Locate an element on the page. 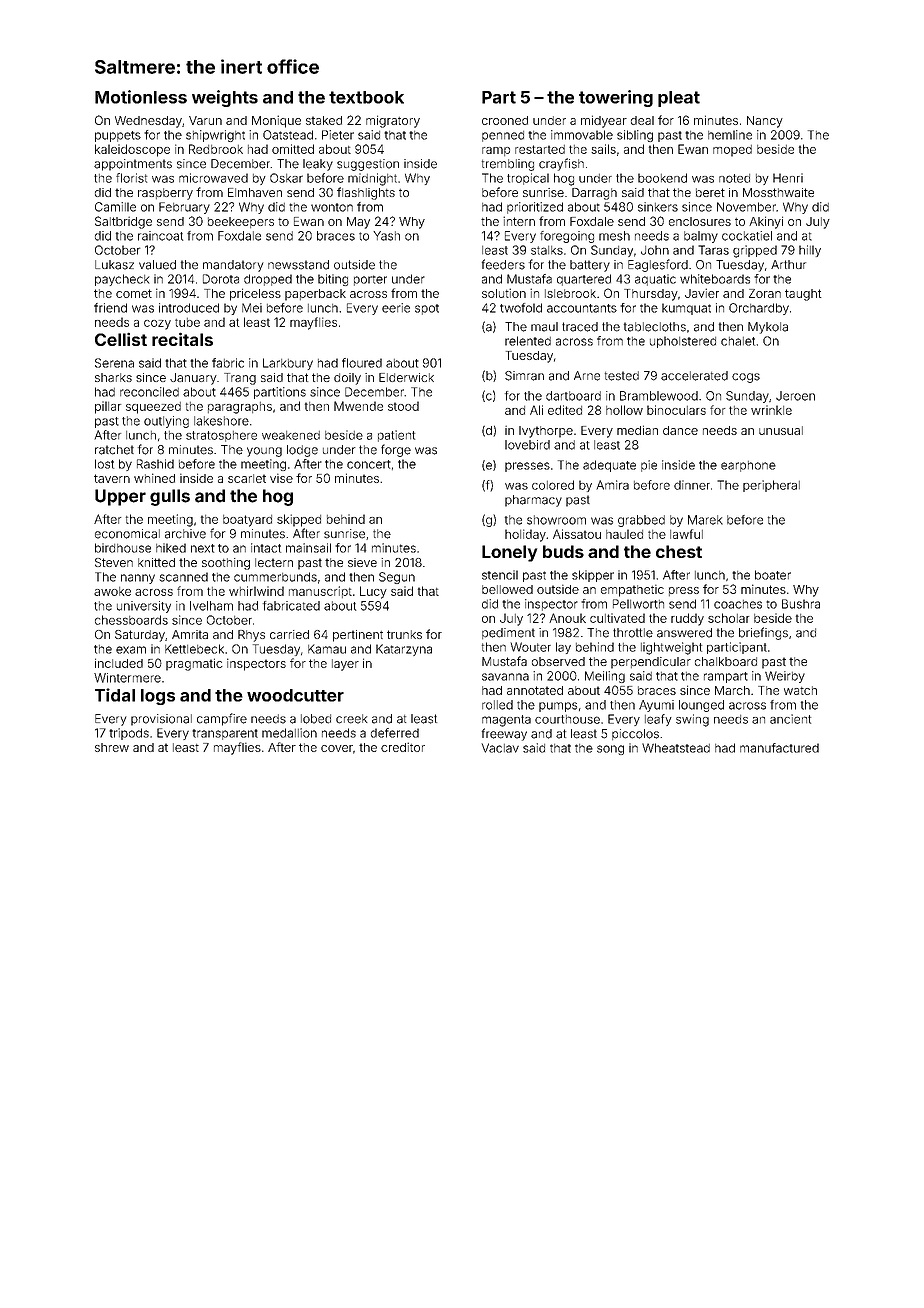 The height and width of the document is (1308, 924). cultivated is located at coordinates (617, 618).
